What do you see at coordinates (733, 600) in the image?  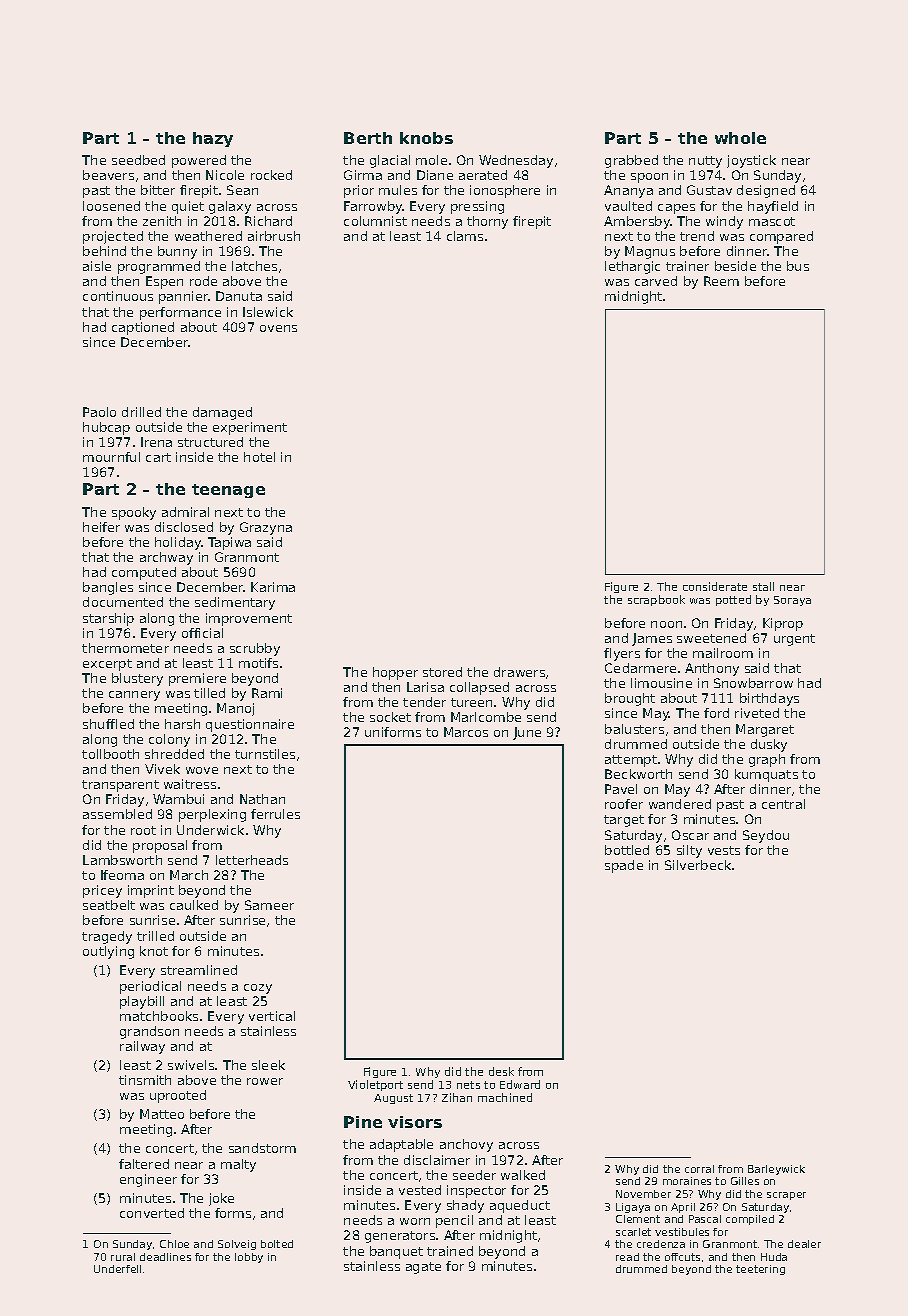 I see `potted` at bounding box center [733, 600].
